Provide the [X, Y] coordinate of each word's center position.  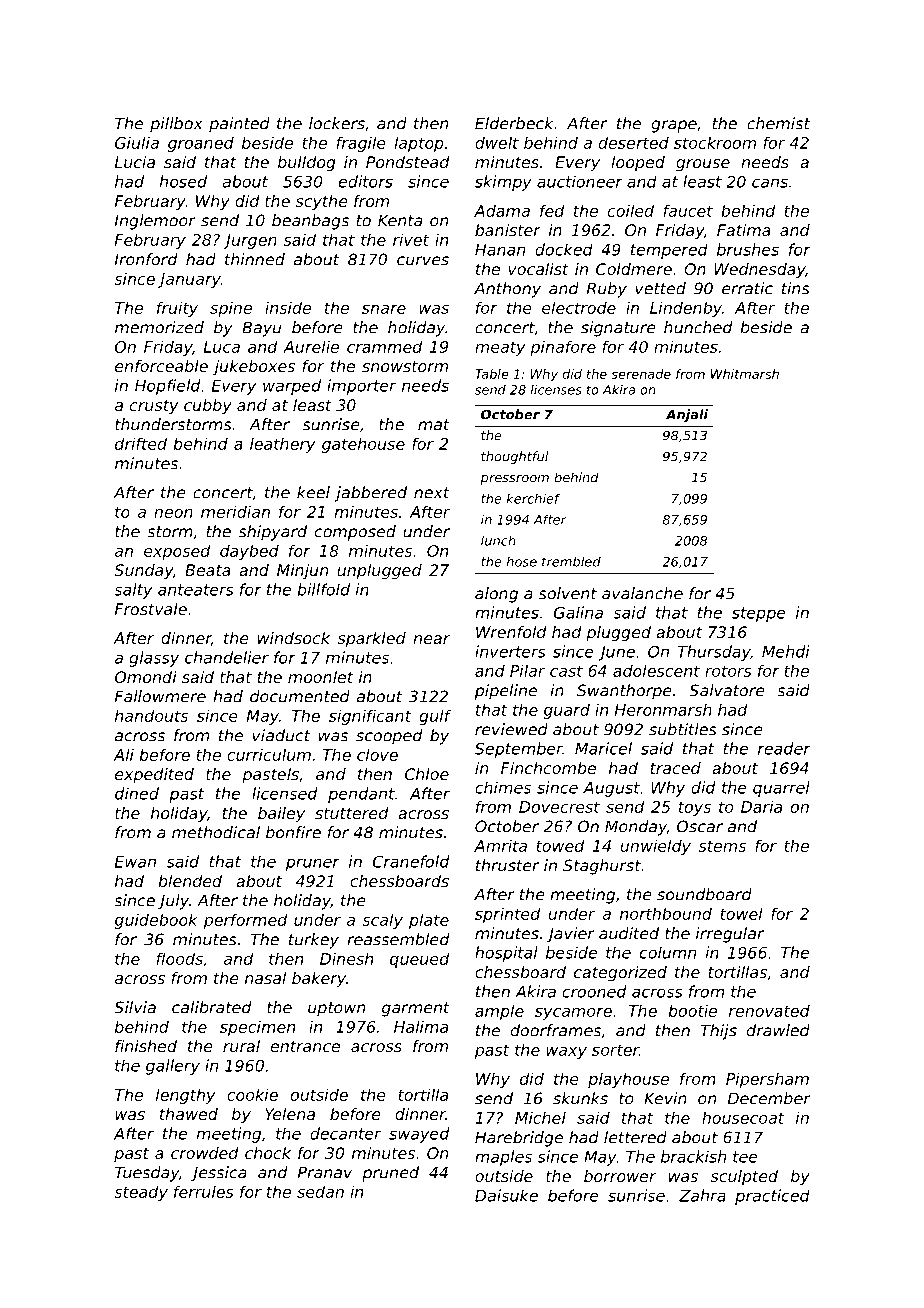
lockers [337, 123]
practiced [772, 1197]
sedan [320, 1191]
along [496, 595]
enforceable [161, 366]
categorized [620, 974]
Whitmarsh [745, 374]
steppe [759, 614]
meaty [500, 348]
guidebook [156, 921]
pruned [390, 1174]
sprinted [508, 915]
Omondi [146, 677]
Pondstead [408, 162]
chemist [778, 123]
